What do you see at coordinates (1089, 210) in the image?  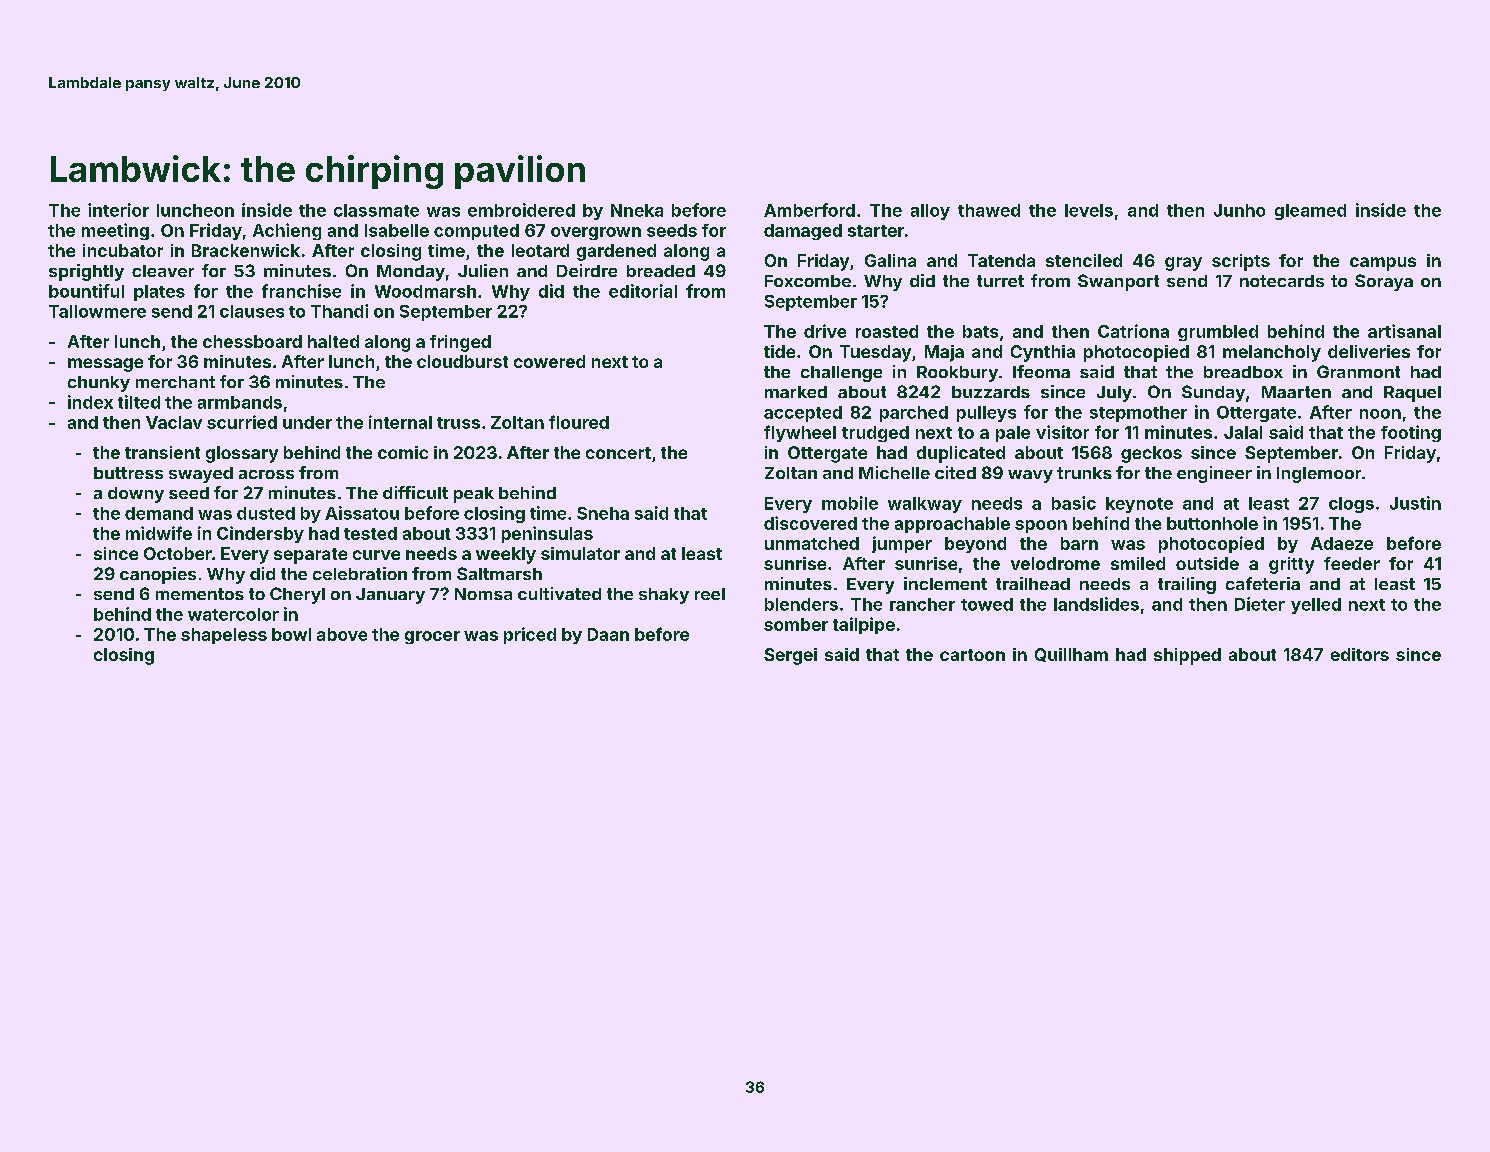 I see `levels` at bounding box center [1089, 210].
